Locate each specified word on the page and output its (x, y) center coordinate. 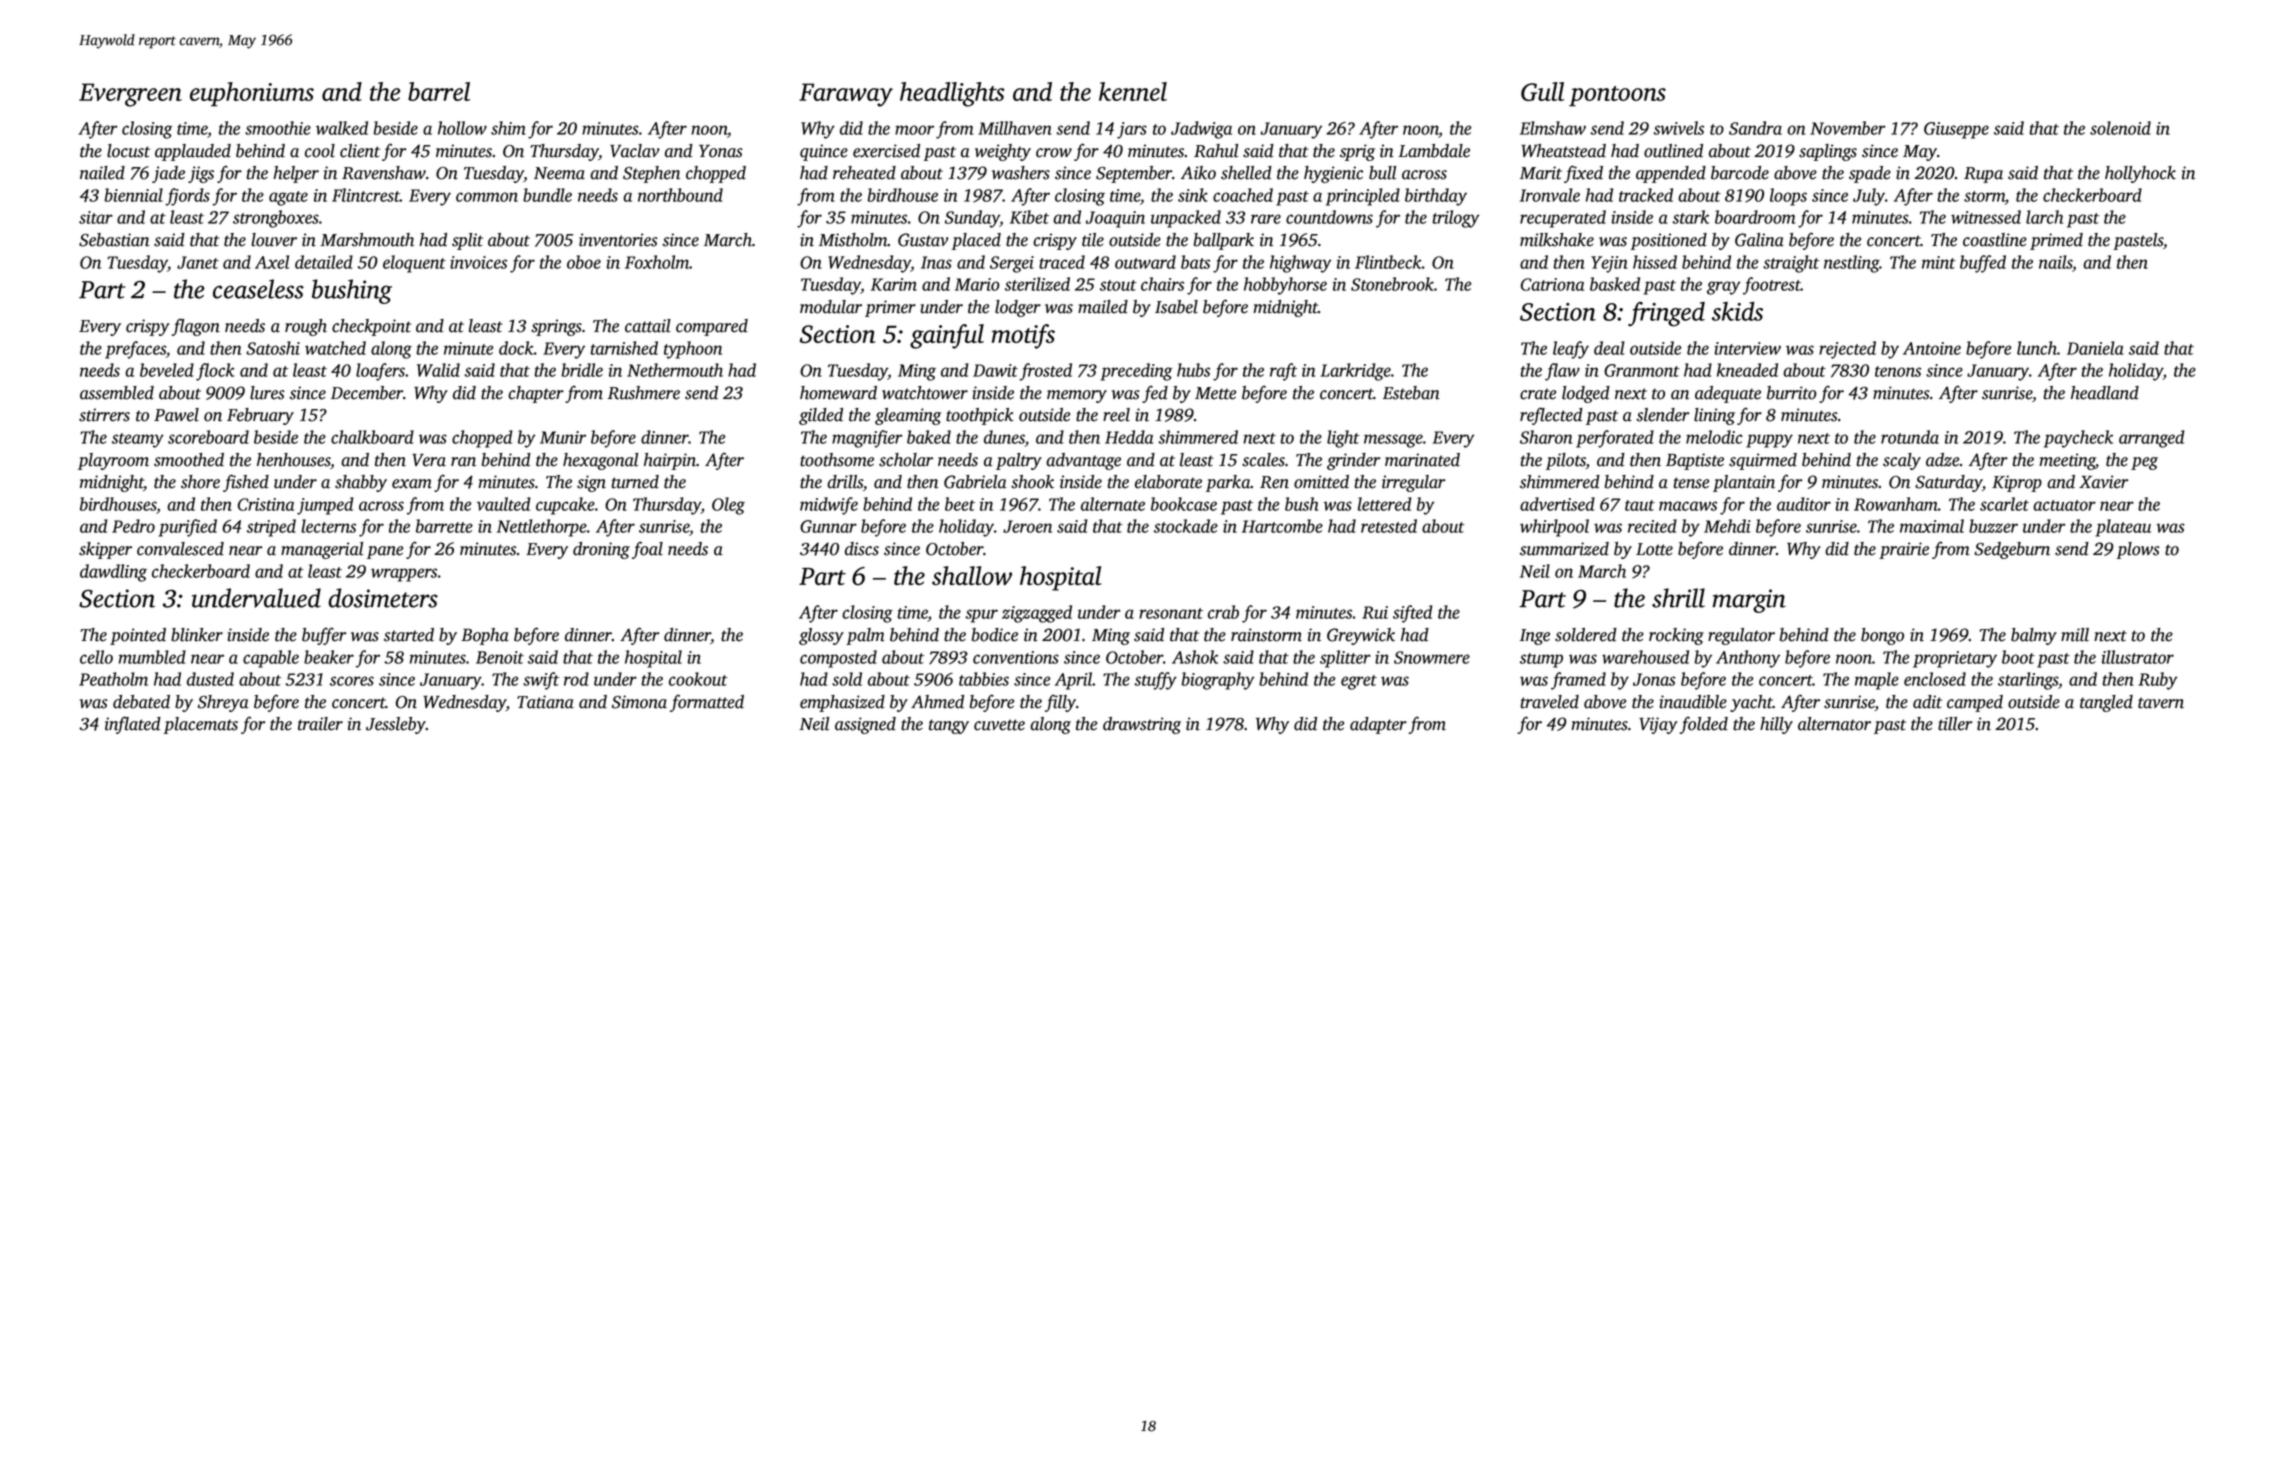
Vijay (1658, 725)
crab (1223, 612)
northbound (680, 195)
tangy (949, 726)
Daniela (2095, 348)
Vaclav (635, 151)
